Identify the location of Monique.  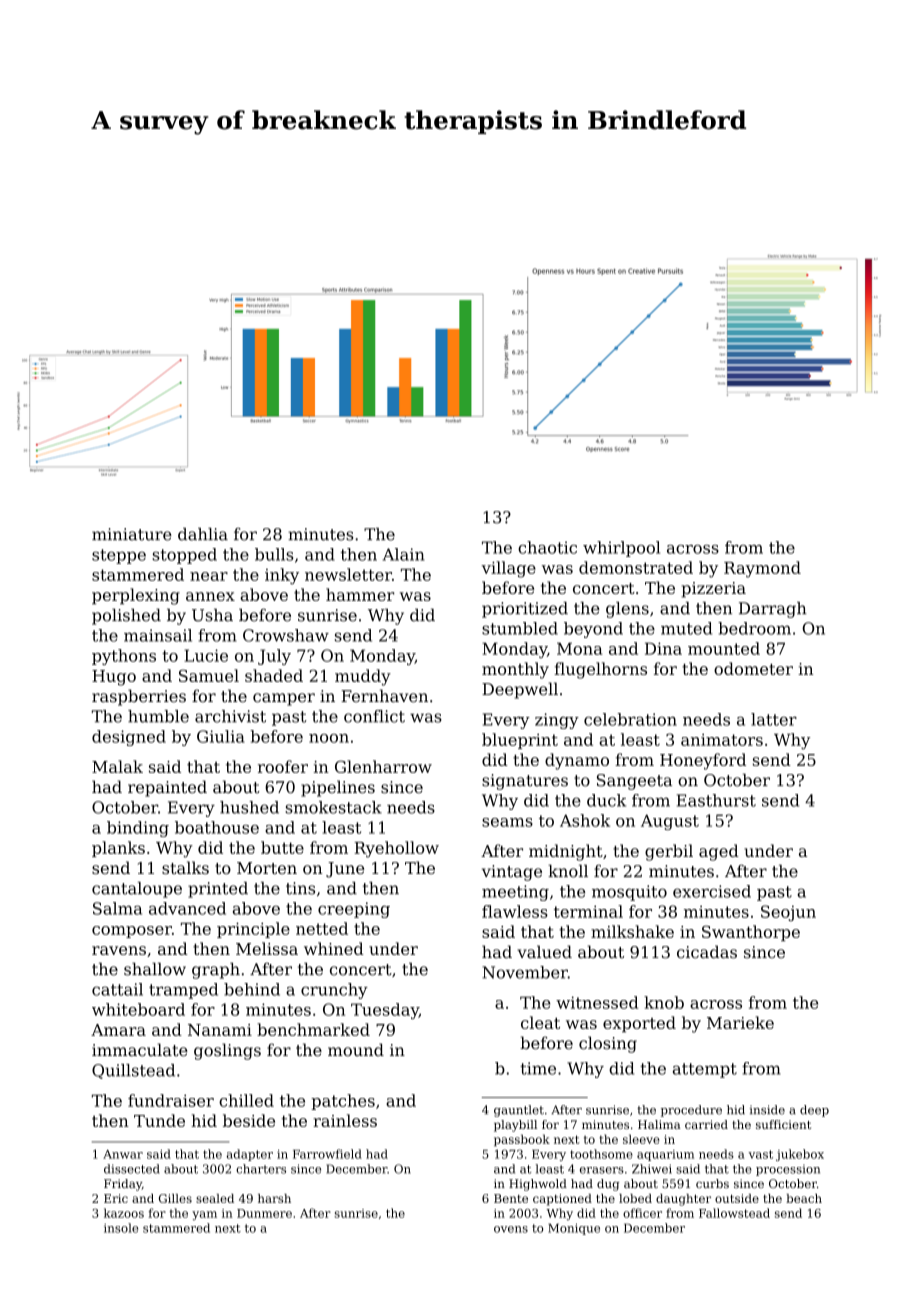
(574, 1229).
